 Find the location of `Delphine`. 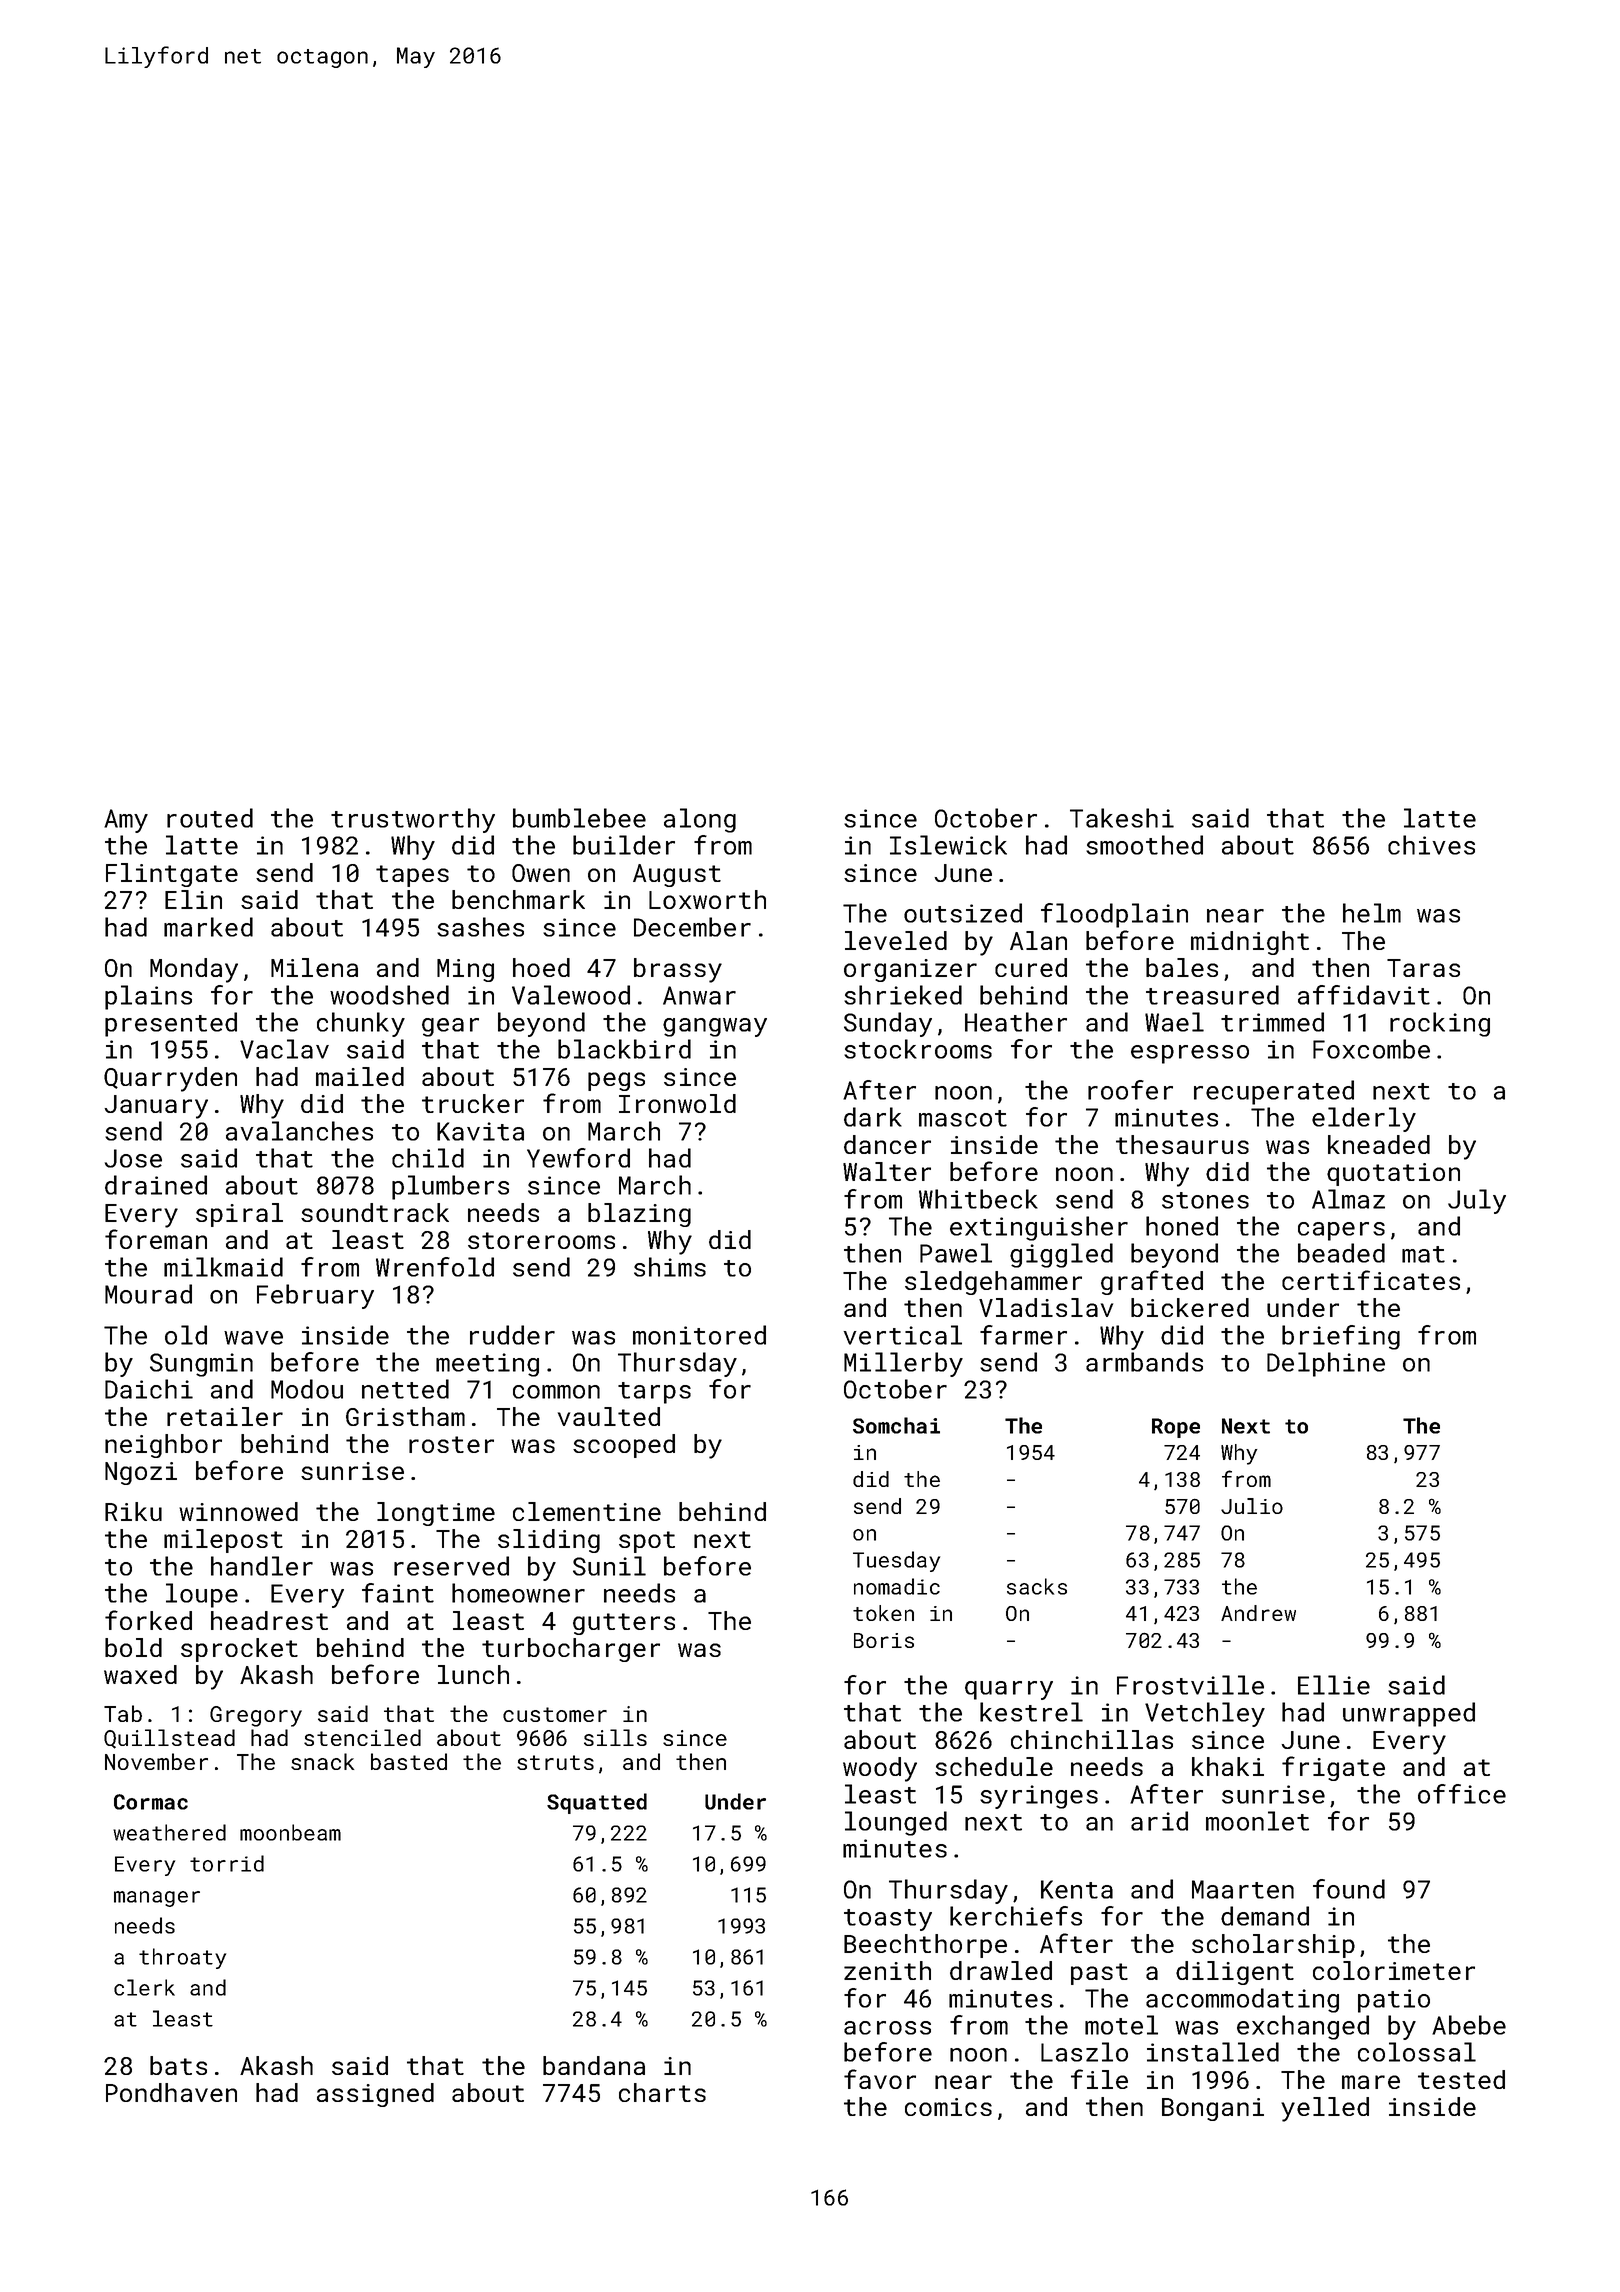

Delphine is located at coordinates (1326, 1364).
